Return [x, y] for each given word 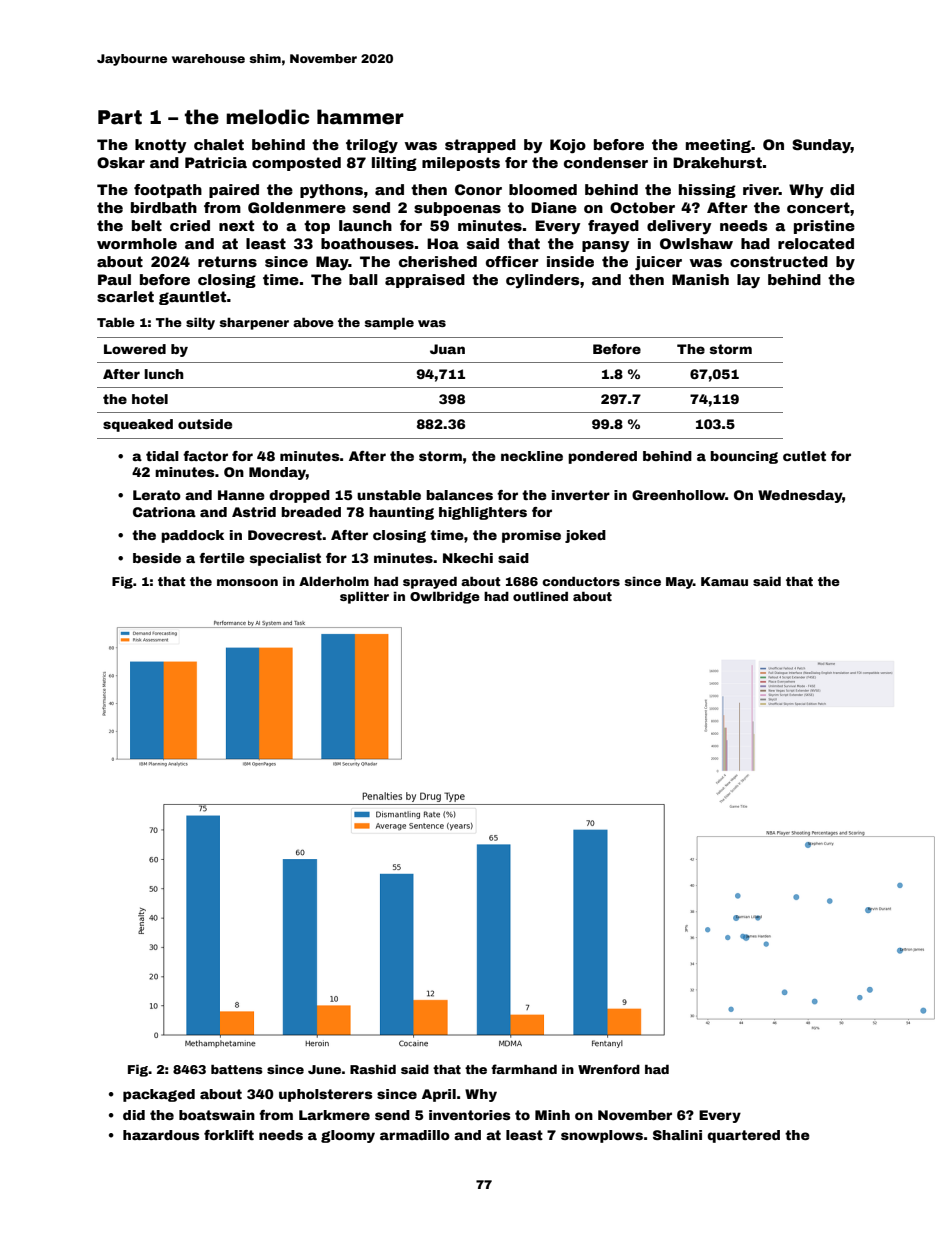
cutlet [804, 456]
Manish [700, 279]
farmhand [524, 1069]
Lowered [135, 349]
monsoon [247, 582]
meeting [718, 146]
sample [389, 324]
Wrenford [609, 1069]
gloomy [348, 1136]
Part [120, 117]
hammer [360, 117]
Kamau [724, 581]
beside [157, 558]
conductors [581, 581]
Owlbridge [445, 597]
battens [237, 1069]
